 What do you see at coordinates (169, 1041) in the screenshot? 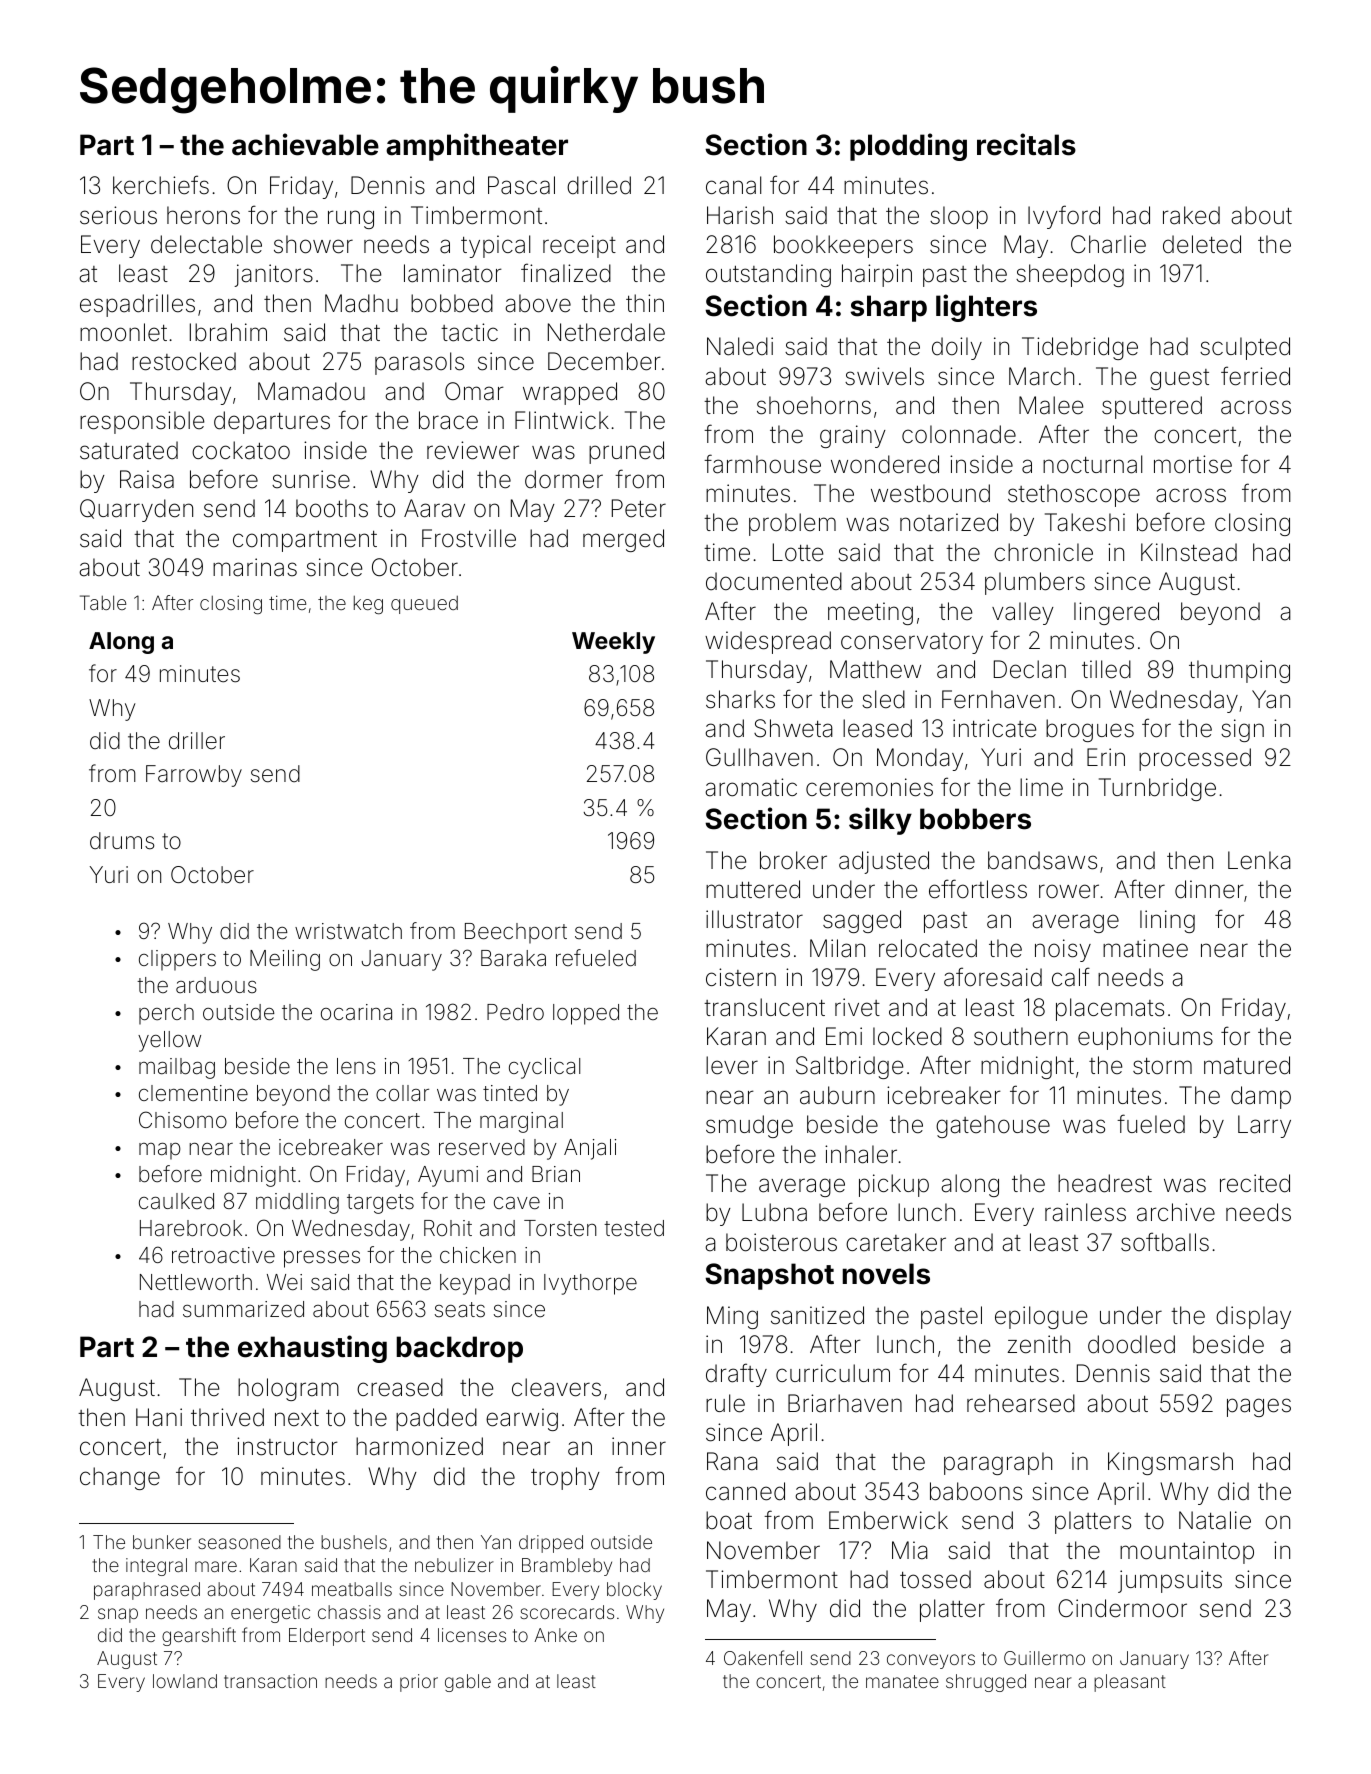
I see `yellow` at bounding box center [169, 1041].
